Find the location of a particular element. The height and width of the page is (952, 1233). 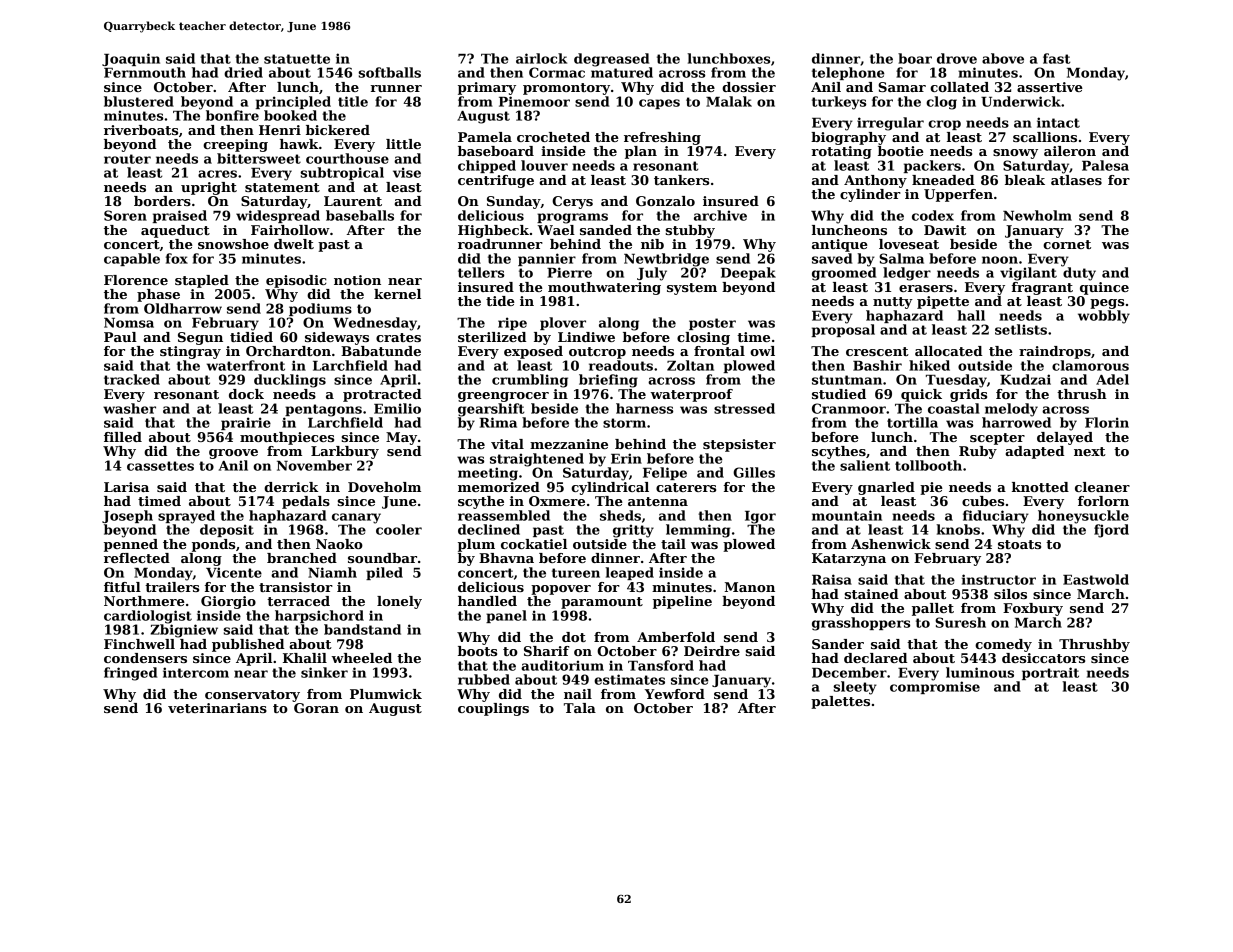

blustered is located at coordinates (139, 101).
